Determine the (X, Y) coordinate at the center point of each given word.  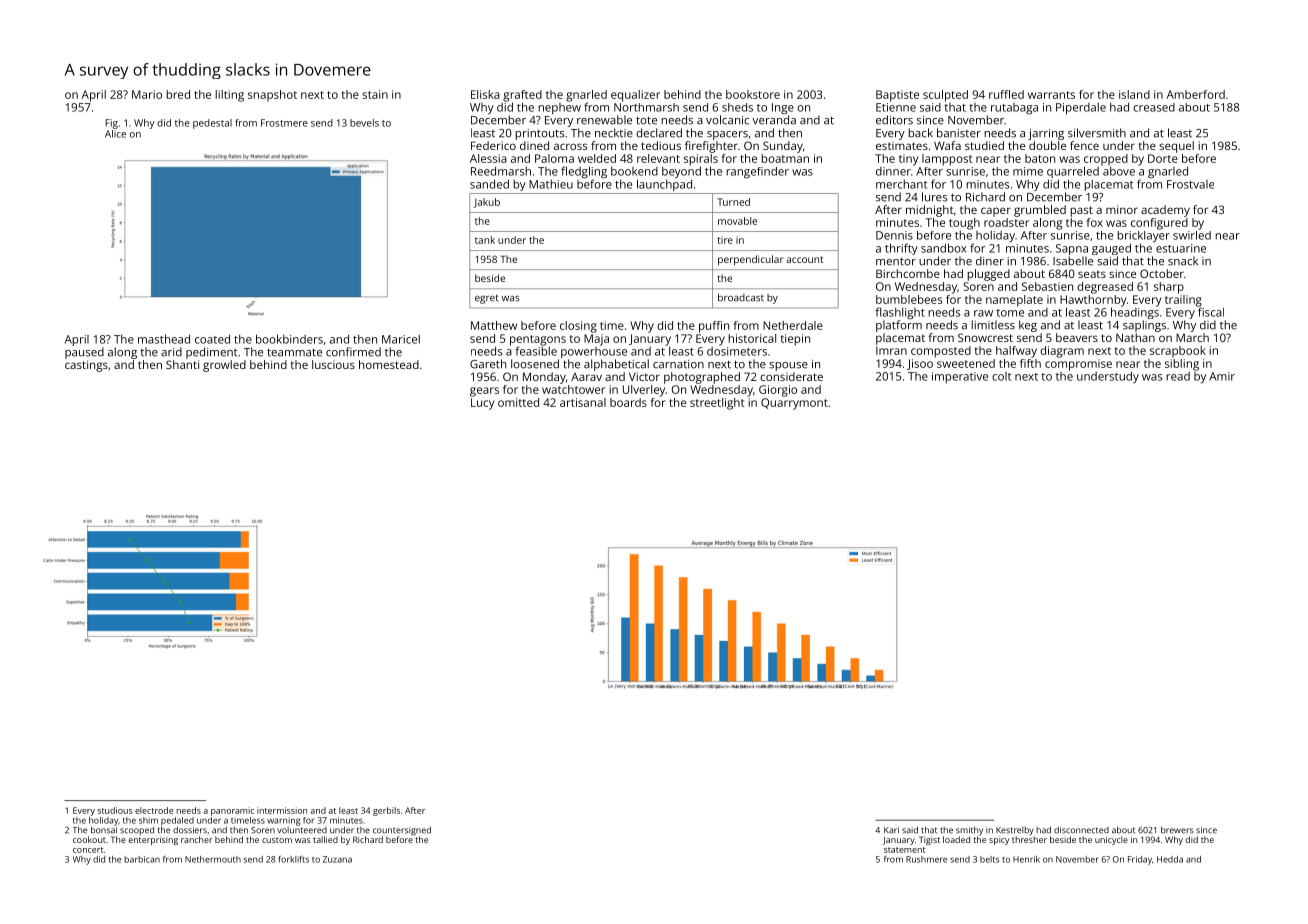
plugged (988, 275)
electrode (154, 810)
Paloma (554, 158)
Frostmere (284, 123)
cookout (89, 839)
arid (171, 352)
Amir (1222, 376)
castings (86, 366)
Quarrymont (794, 404)
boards (628, 402)
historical (752, 338)
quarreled (1073, 172)
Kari (891, 830)
